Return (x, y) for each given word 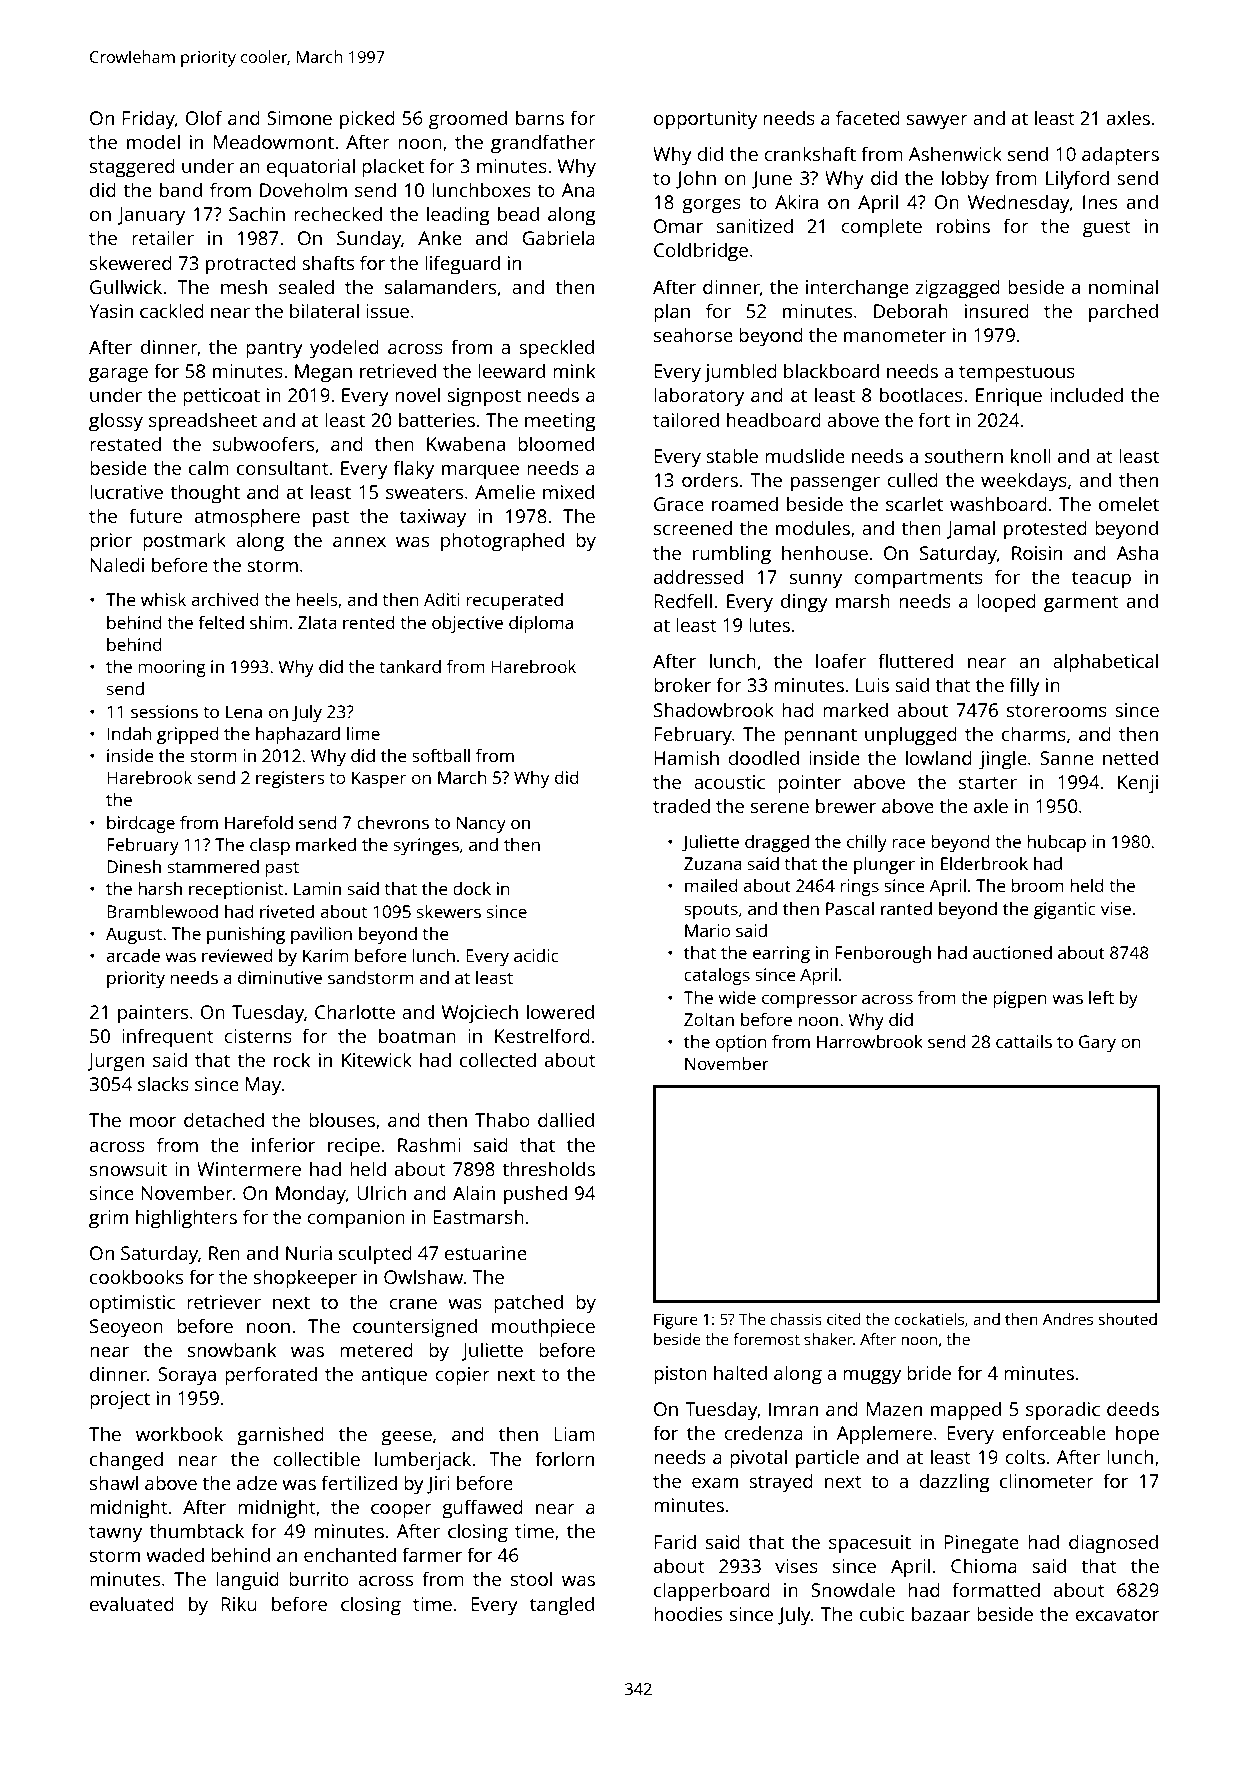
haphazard (298, 735)
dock (472, 888)
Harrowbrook (870, 1041)
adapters (1120, 156)
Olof (204, 117)
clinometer (1047, 1480)
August (134, 935)
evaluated (132, 1603)
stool (531, 1578)
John (696, 179)
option (741, 1043)
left (1101, 997)
